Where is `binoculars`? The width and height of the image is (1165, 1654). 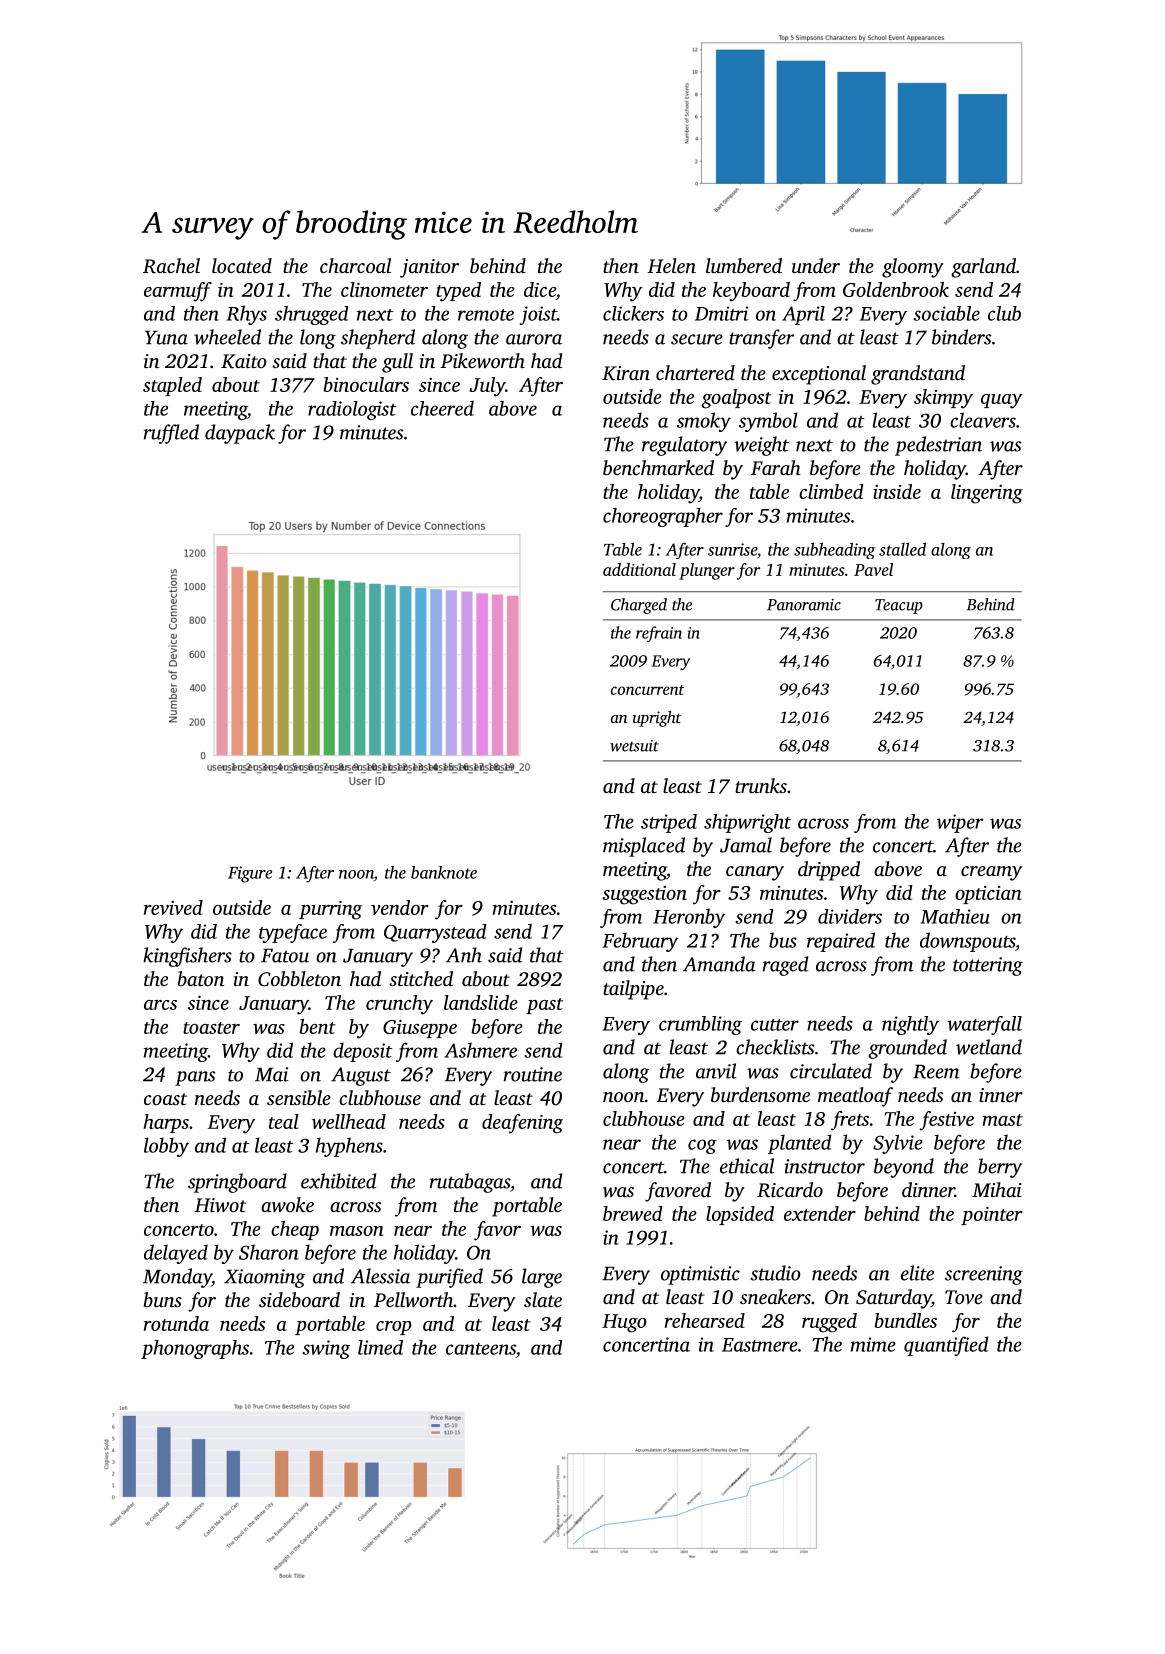 binoculars is located at coordinates (366, 384).
